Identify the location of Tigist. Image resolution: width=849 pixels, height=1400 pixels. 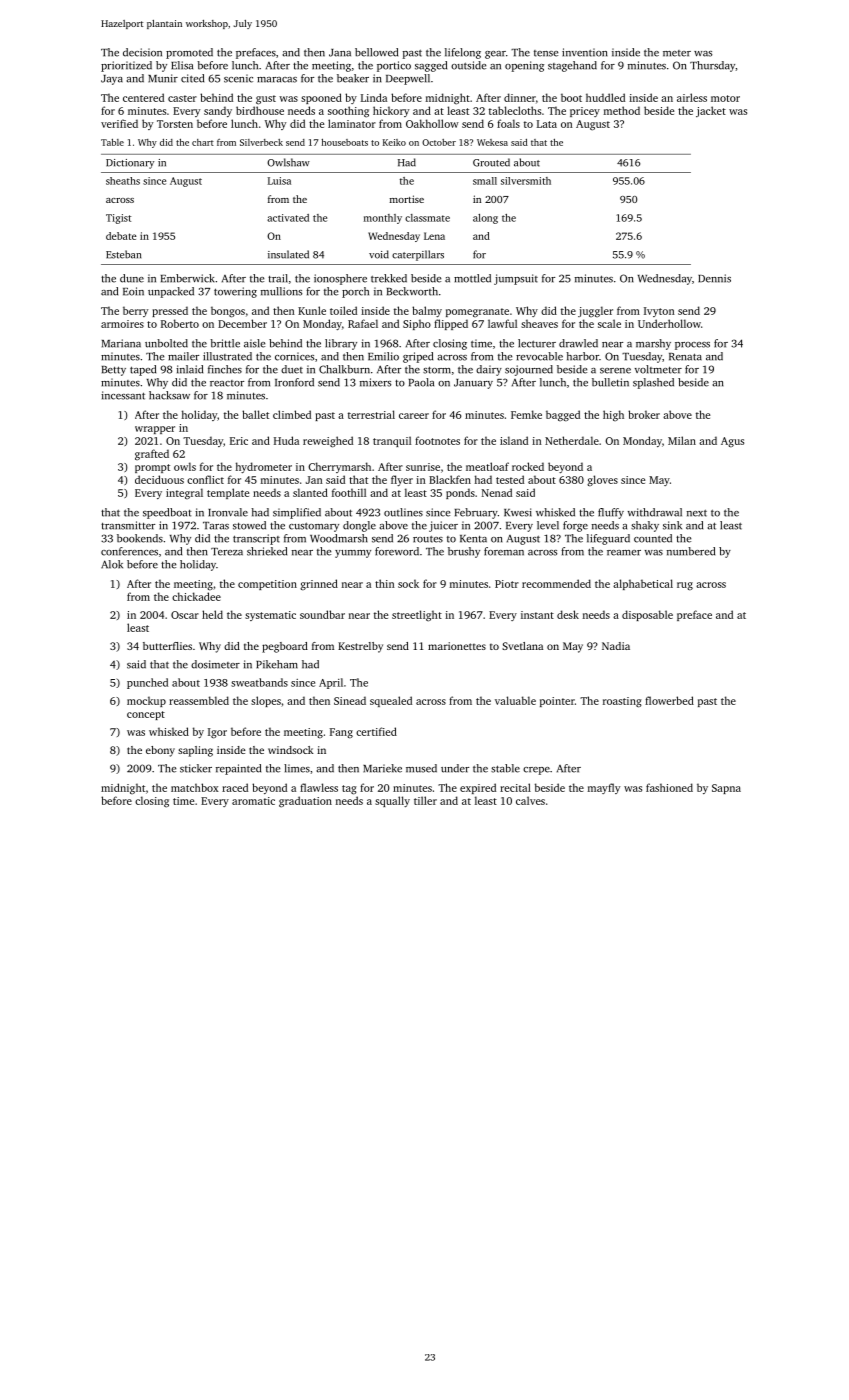
(118, 219).
